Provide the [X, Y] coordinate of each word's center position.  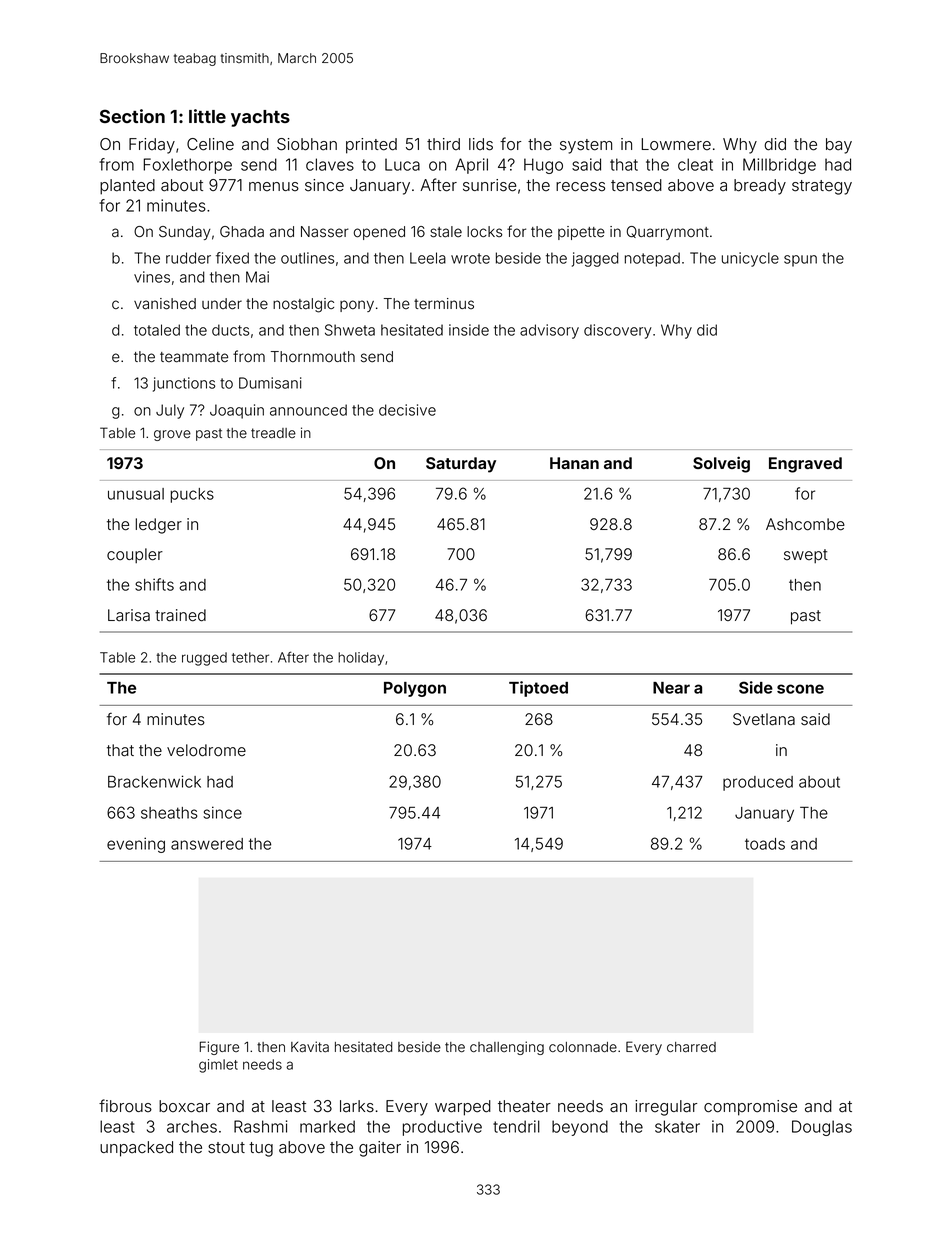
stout [226, 1148]
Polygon [415, 689]
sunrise [489, 185]
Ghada [242, 231]
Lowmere [676, 144]
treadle [273, 433]
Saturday [461, 465]
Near [671, 688]
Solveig [721, 464]
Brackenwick [154, 781]
